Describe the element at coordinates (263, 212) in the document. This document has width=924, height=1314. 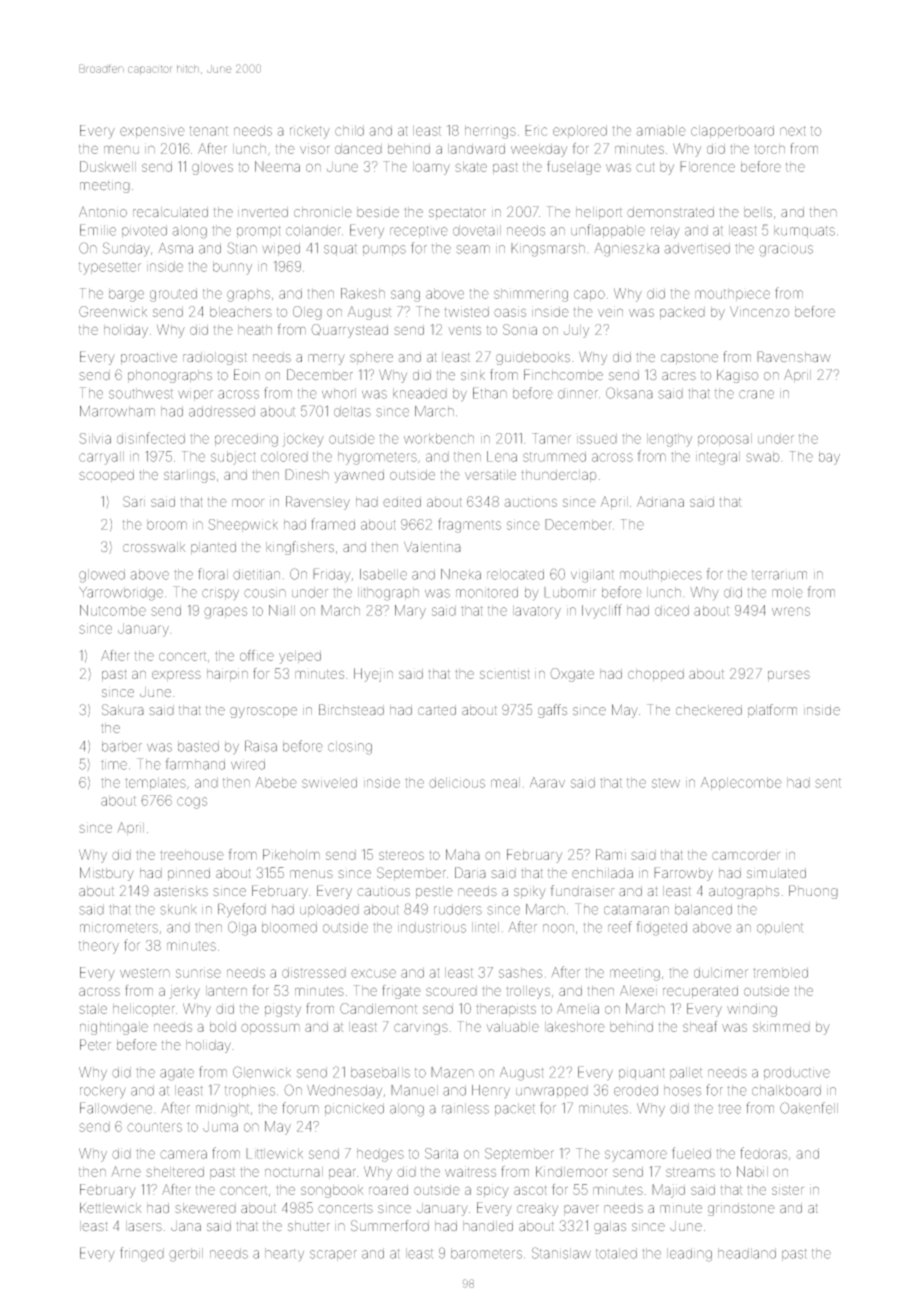
I see `inverted` at that location.
